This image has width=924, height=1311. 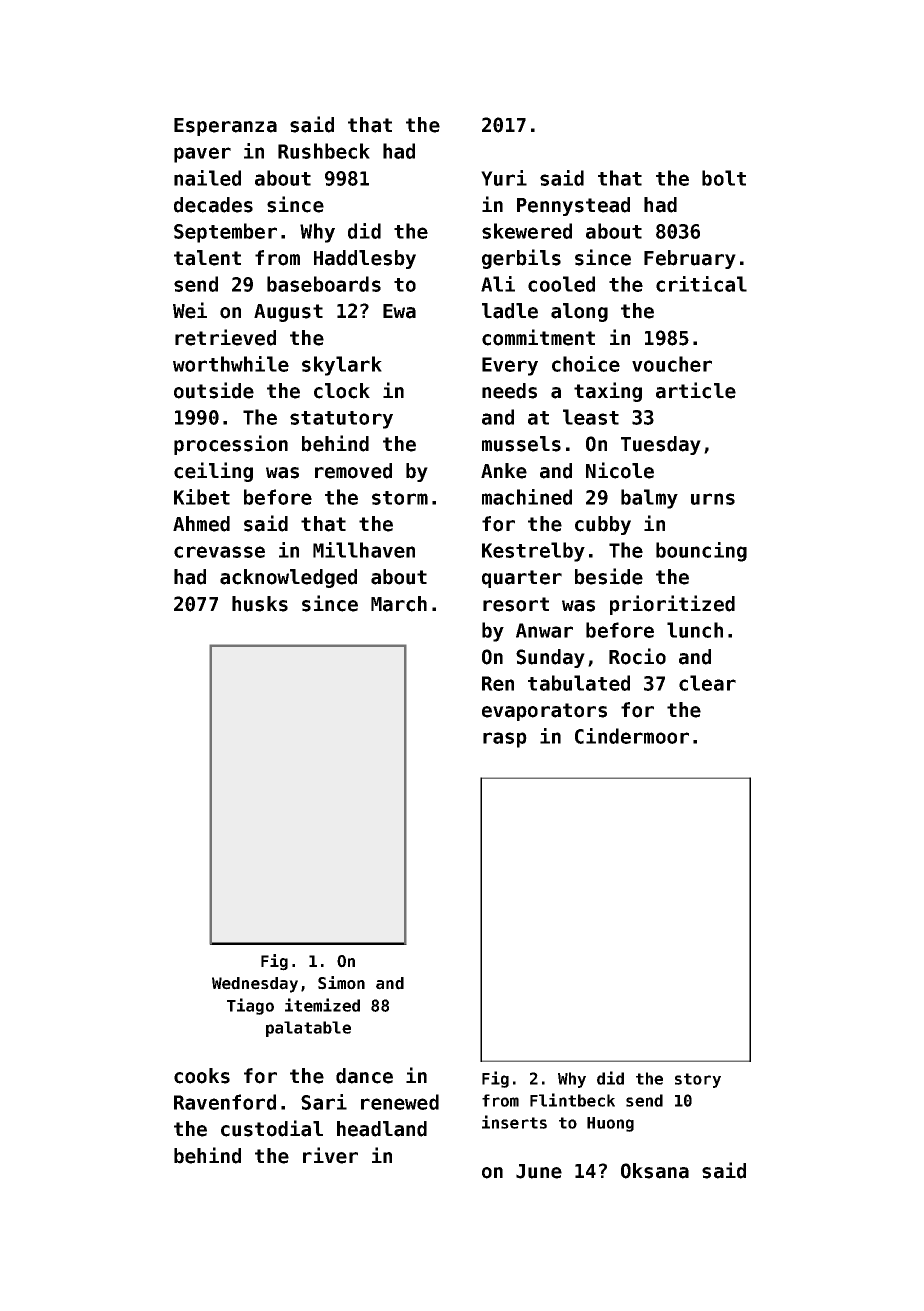 I want to click on critical, so click(x=701, y=284).
